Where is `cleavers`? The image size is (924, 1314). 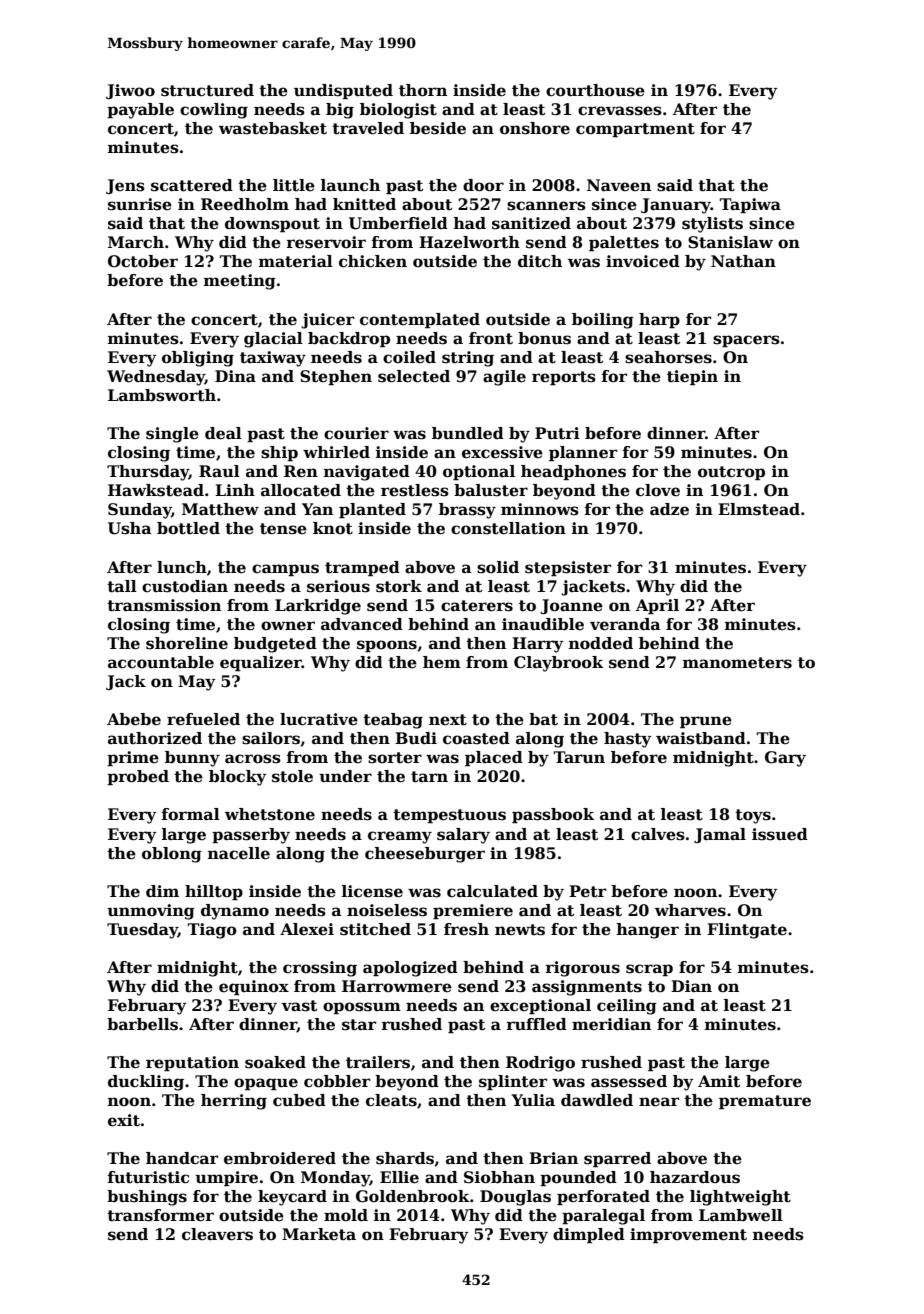 cleavers is located at coordinates (217, 1234).
